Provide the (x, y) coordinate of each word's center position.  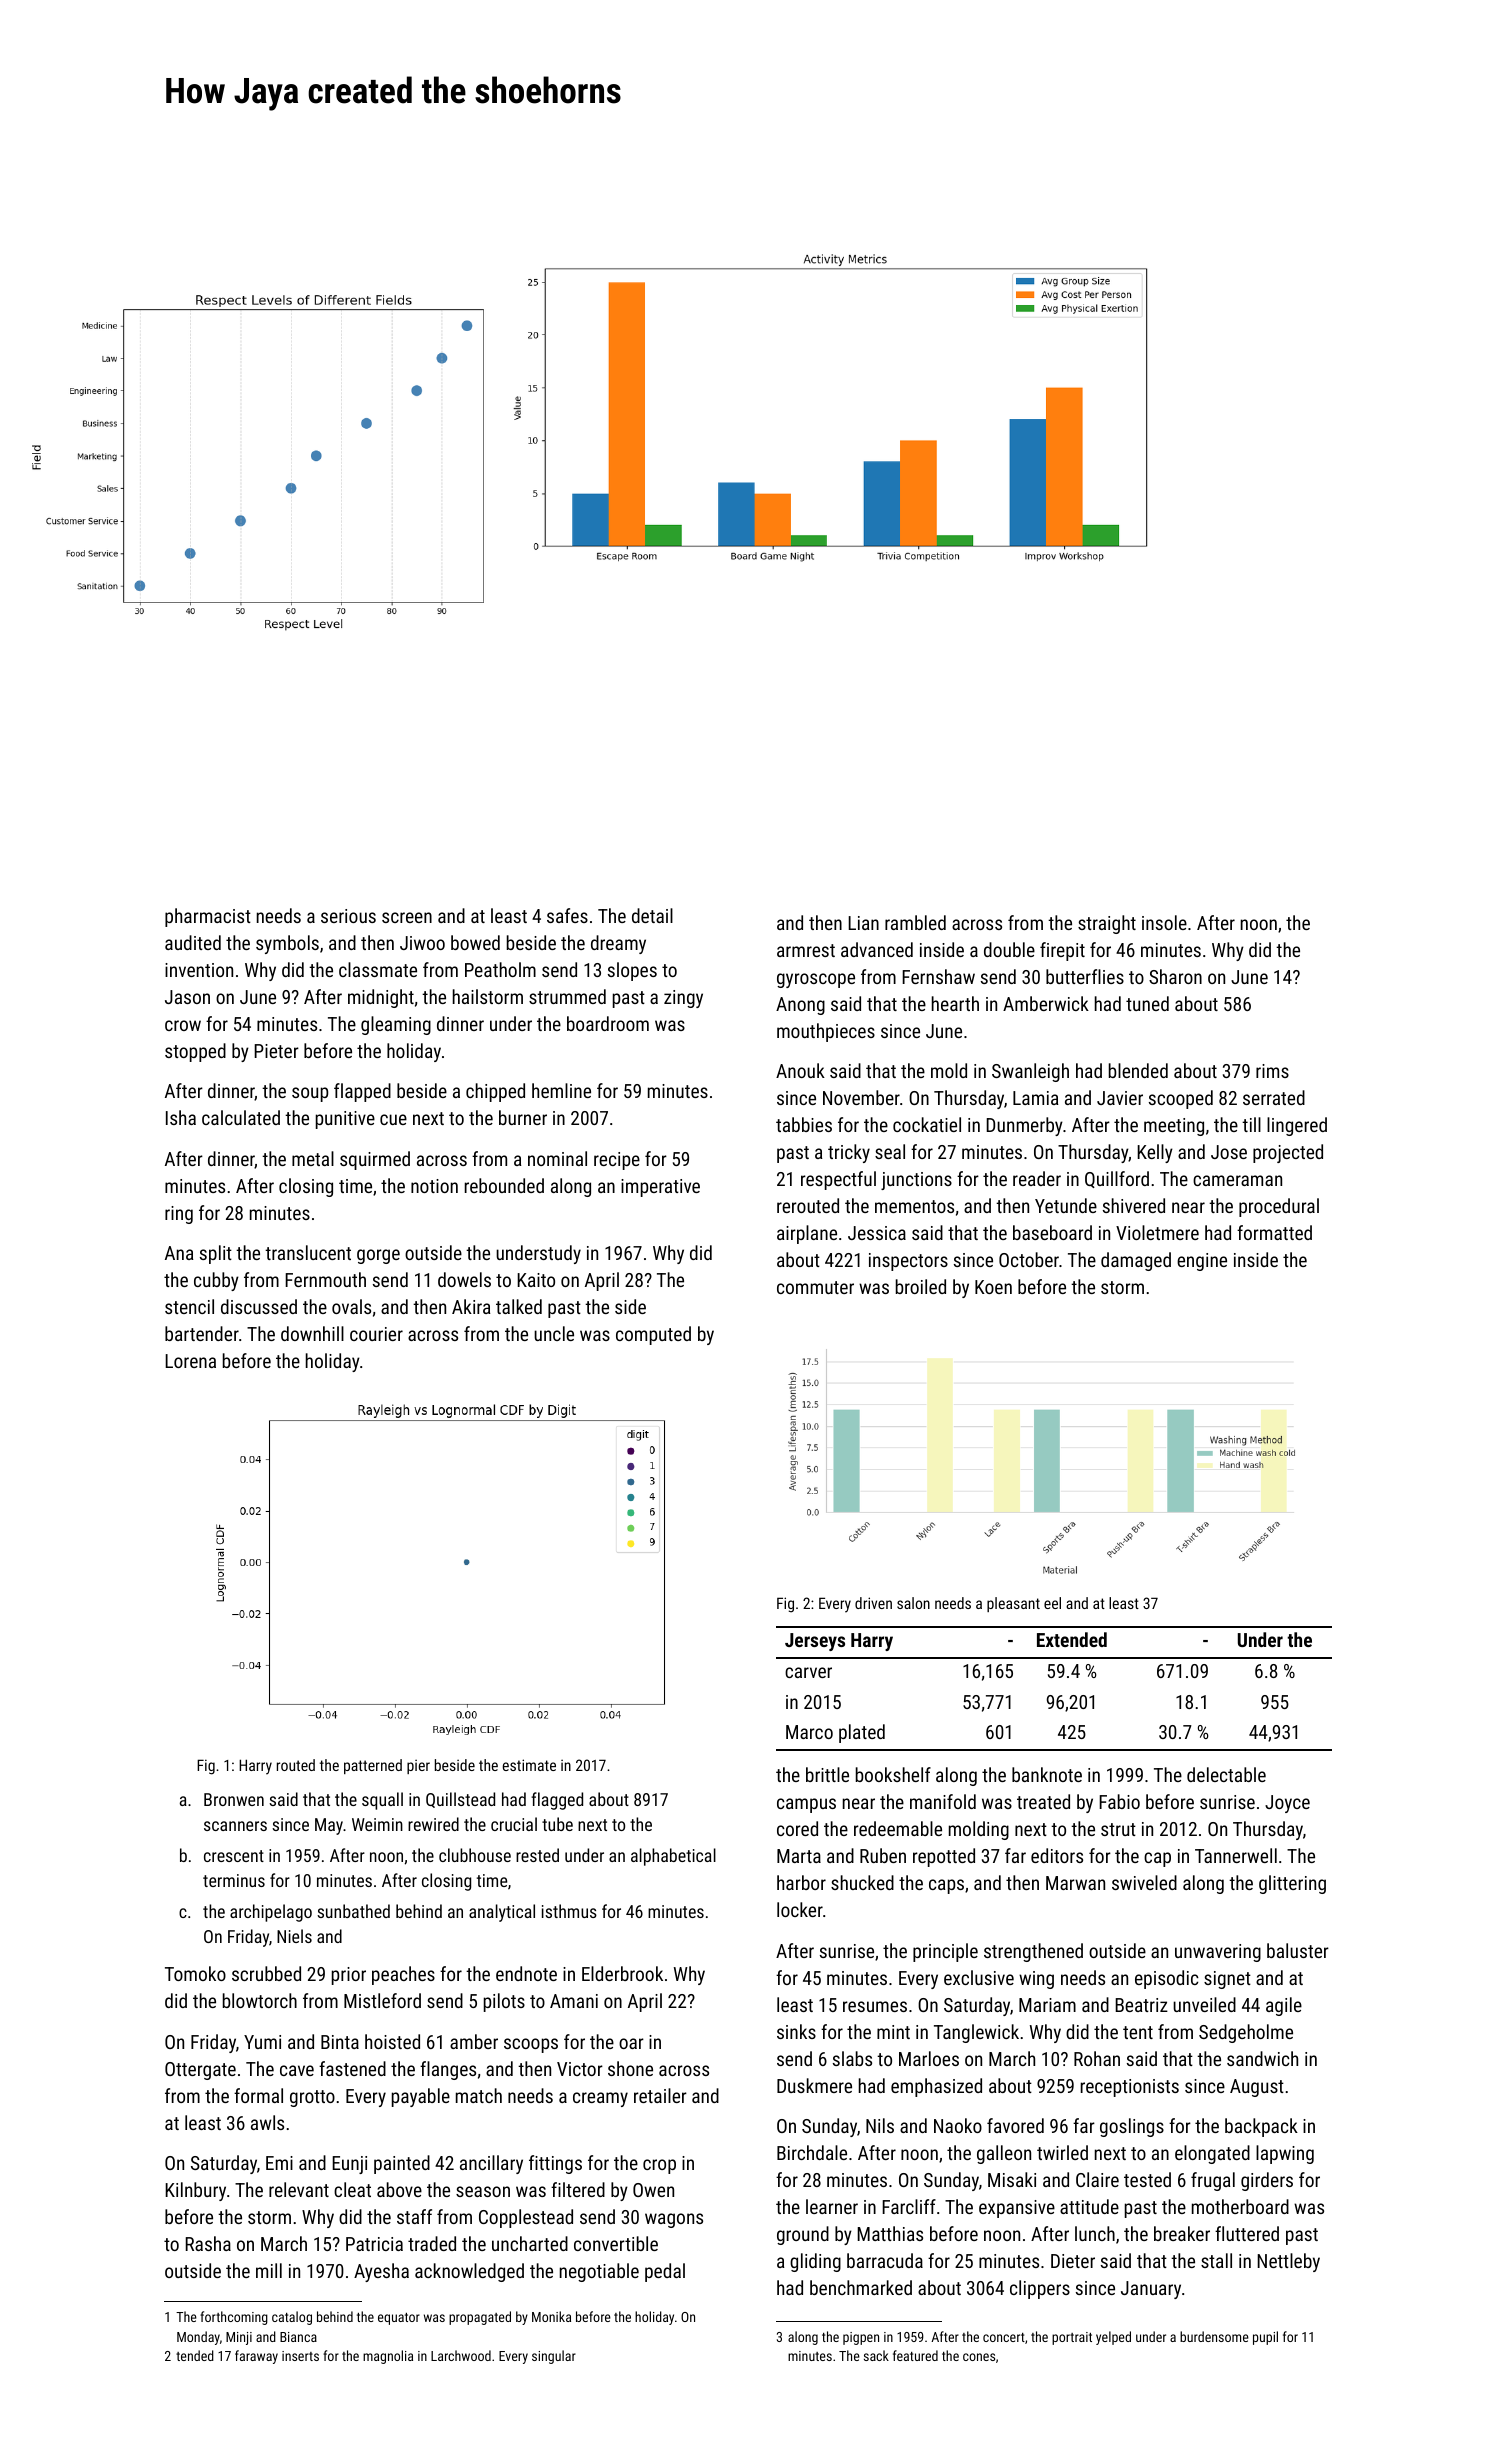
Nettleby (1288, 2262)
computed (653, 1335)
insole (1164, 922)
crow (183, 1025)
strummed (567, 996)
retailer (660, 2095)
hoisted (392, 2041)
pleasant (1013, 1604)
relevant (299, 2189)
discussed (259, 1306)
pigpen (861, 2338)
